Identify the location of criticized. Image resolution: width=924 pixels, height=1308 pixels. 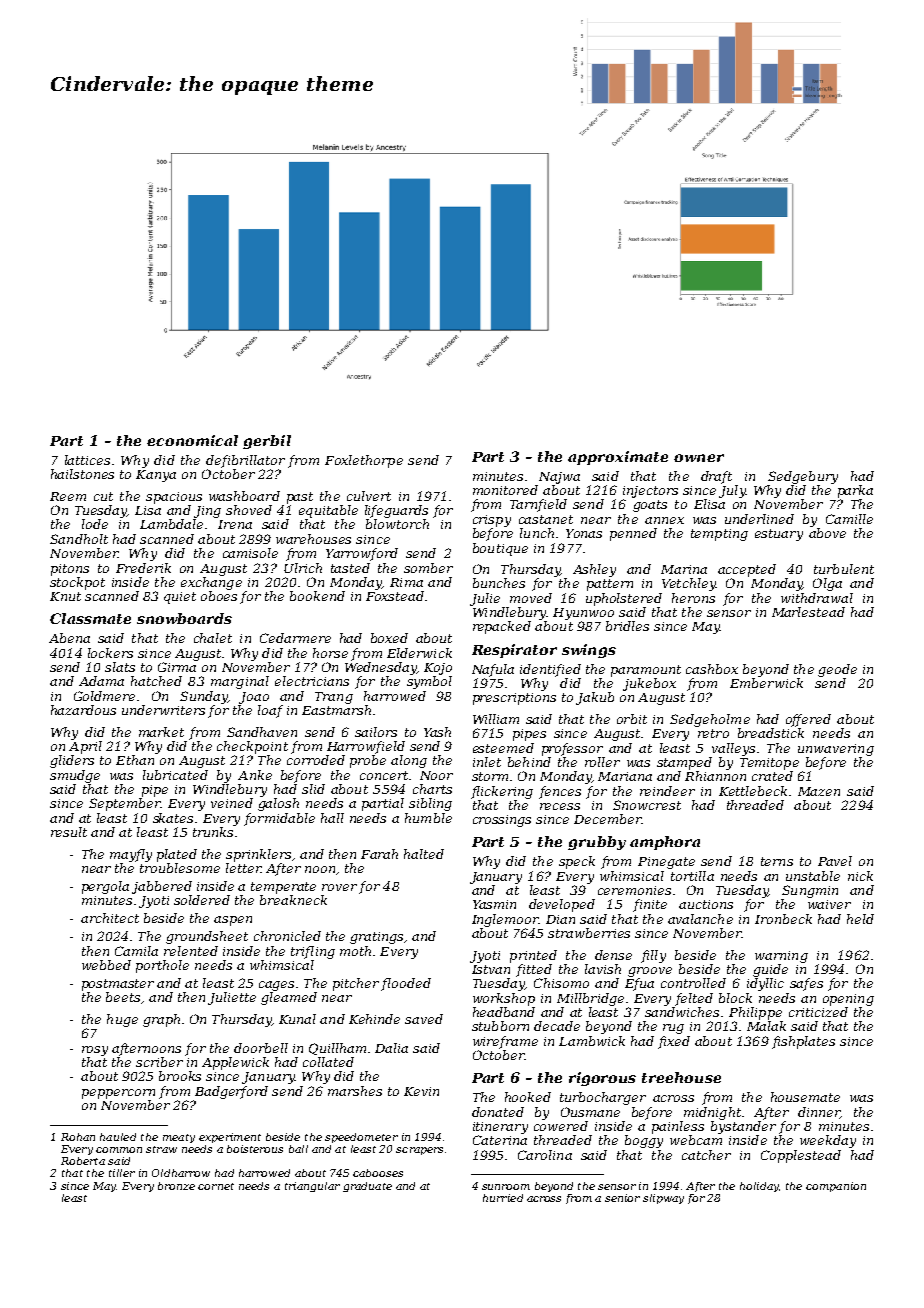
(818, 1012).
